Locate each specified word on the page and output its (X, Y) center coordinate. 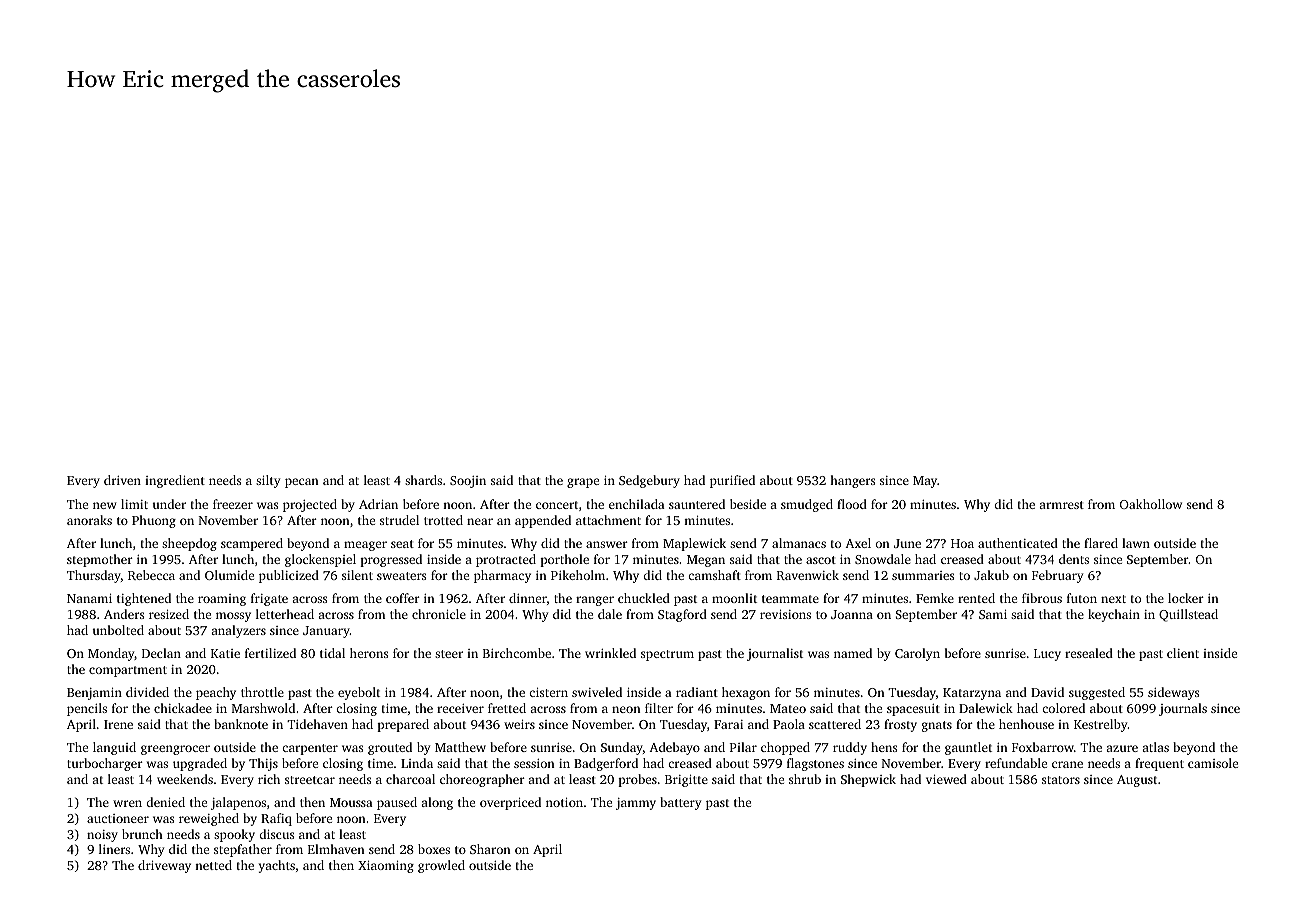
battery (680, 803)
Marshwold (263, 708)
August (1137, 781)
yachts (276, 866)
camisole (1213, 763)
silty (268, 481)
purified (732, 481)
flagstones (815, 764)
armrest (1061, 505)
